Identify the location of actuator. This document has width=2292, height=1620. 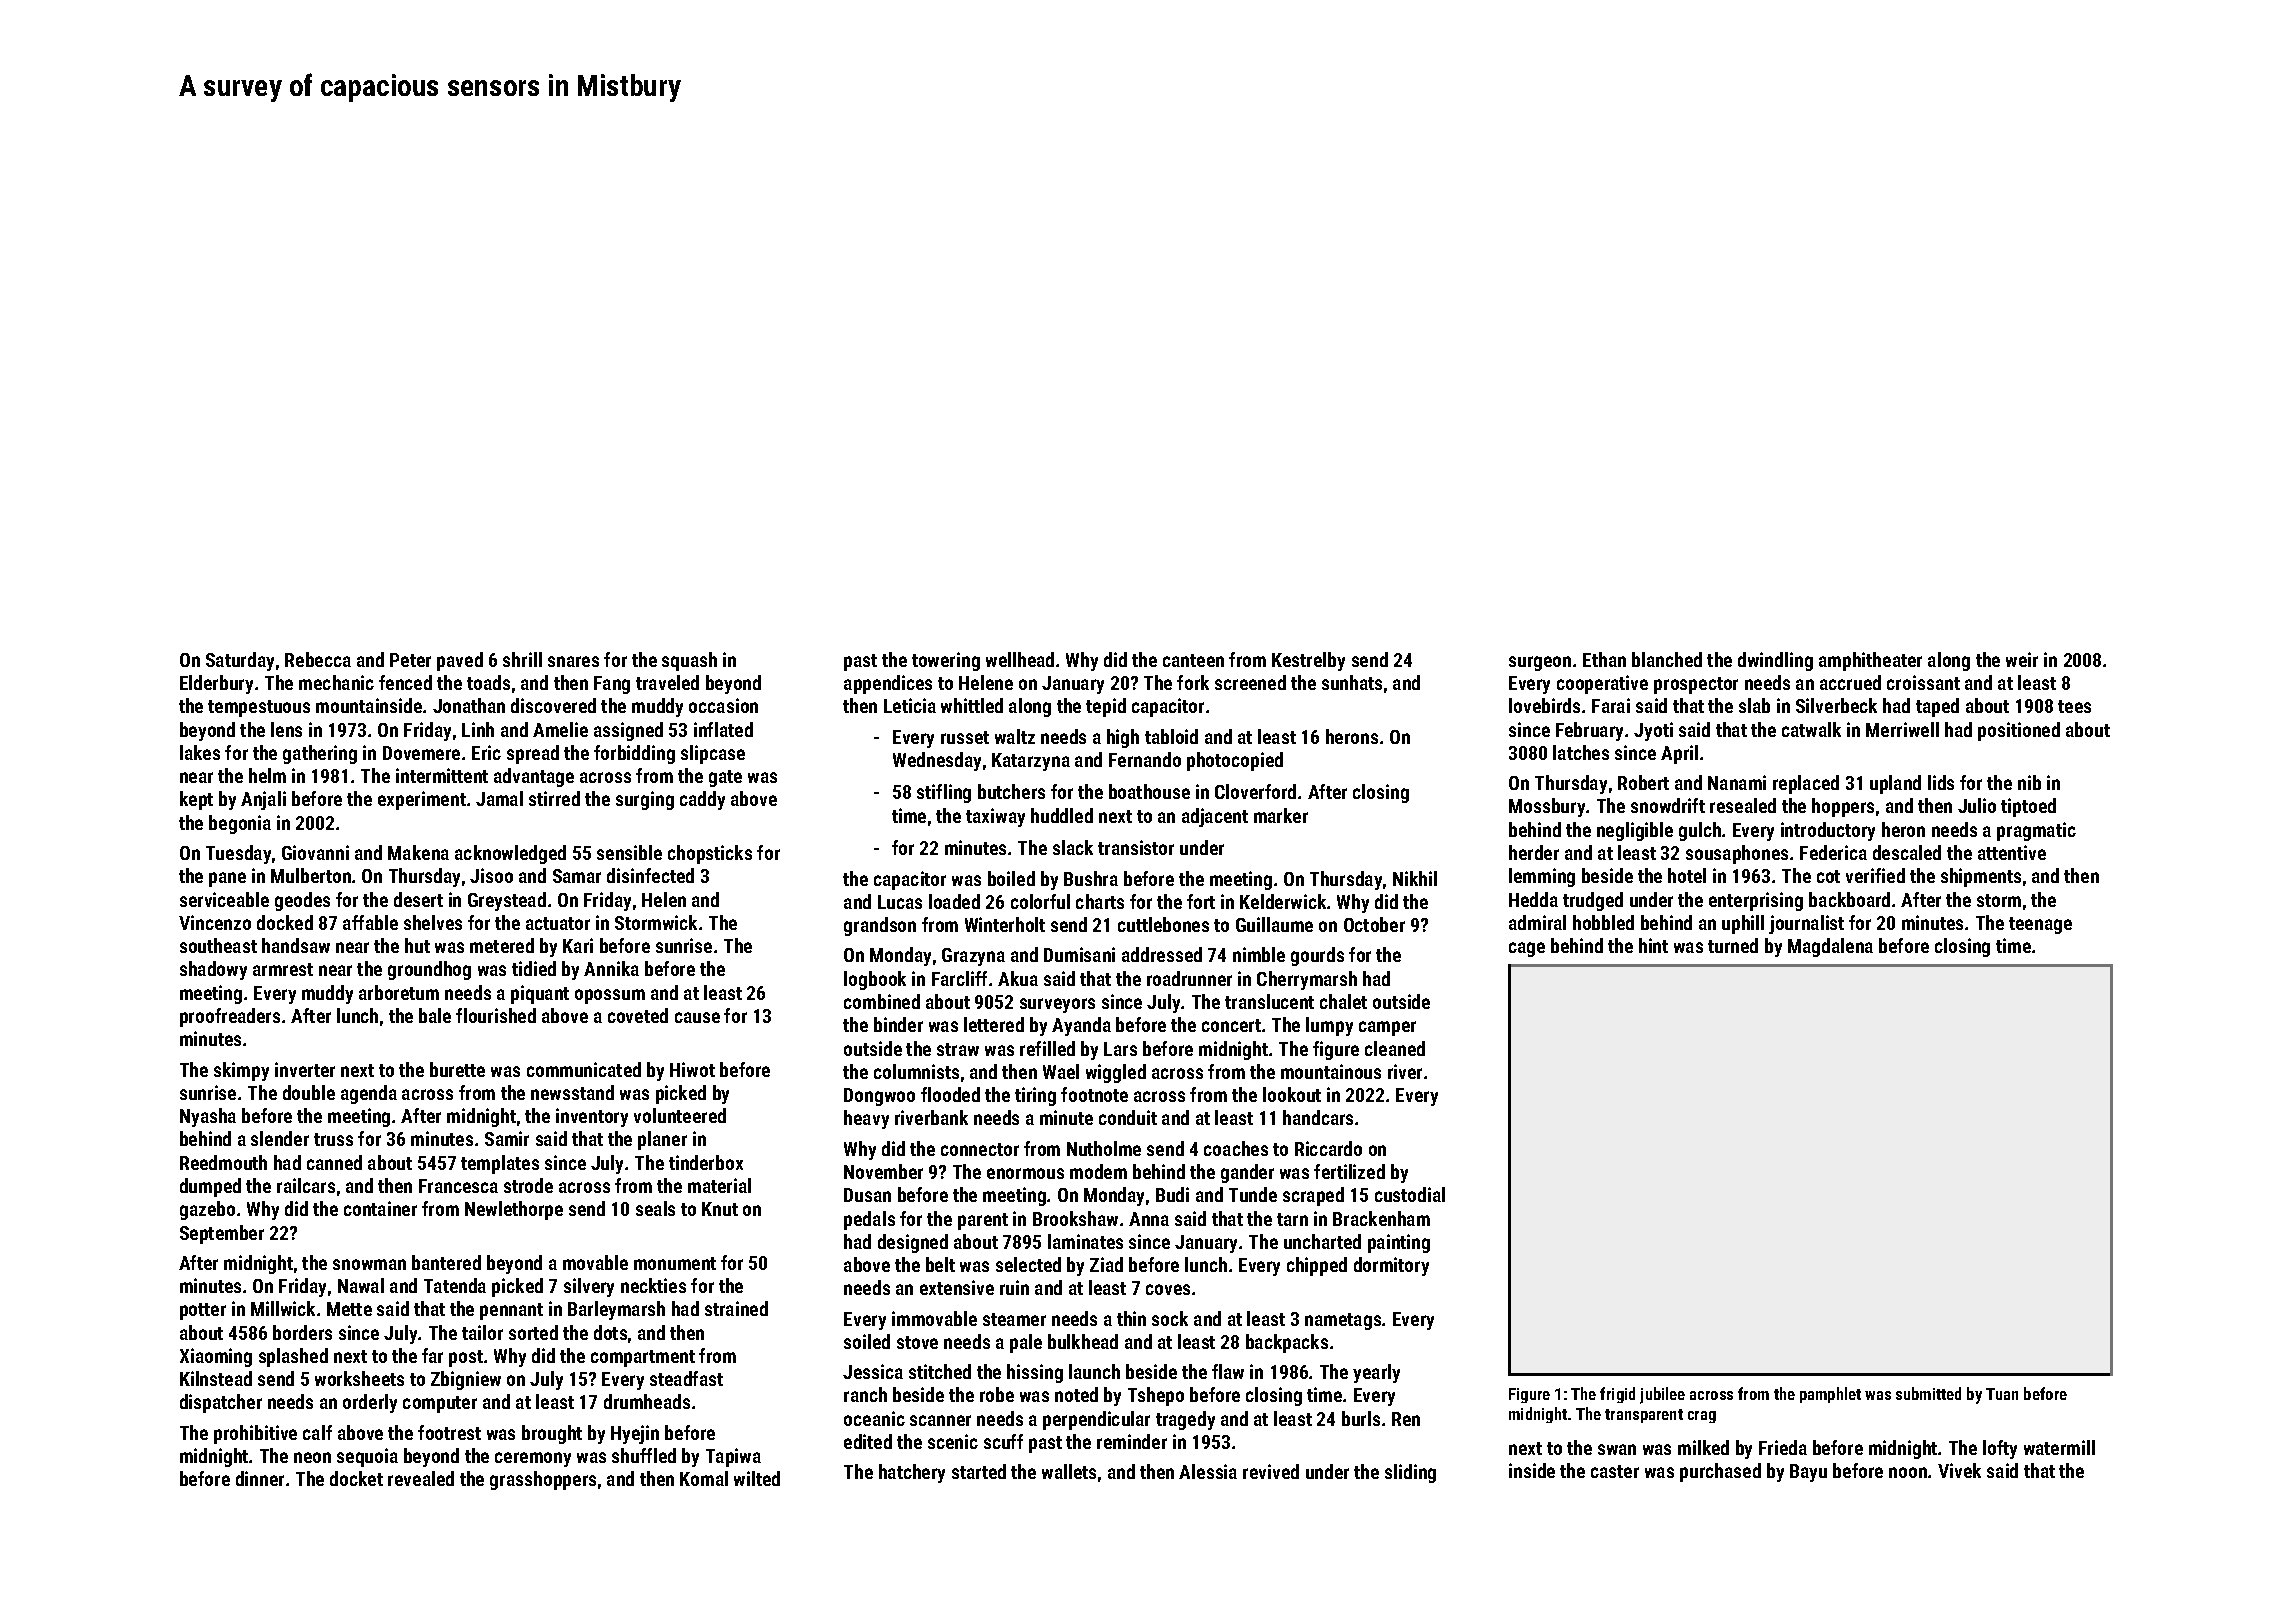
(558, 923).
